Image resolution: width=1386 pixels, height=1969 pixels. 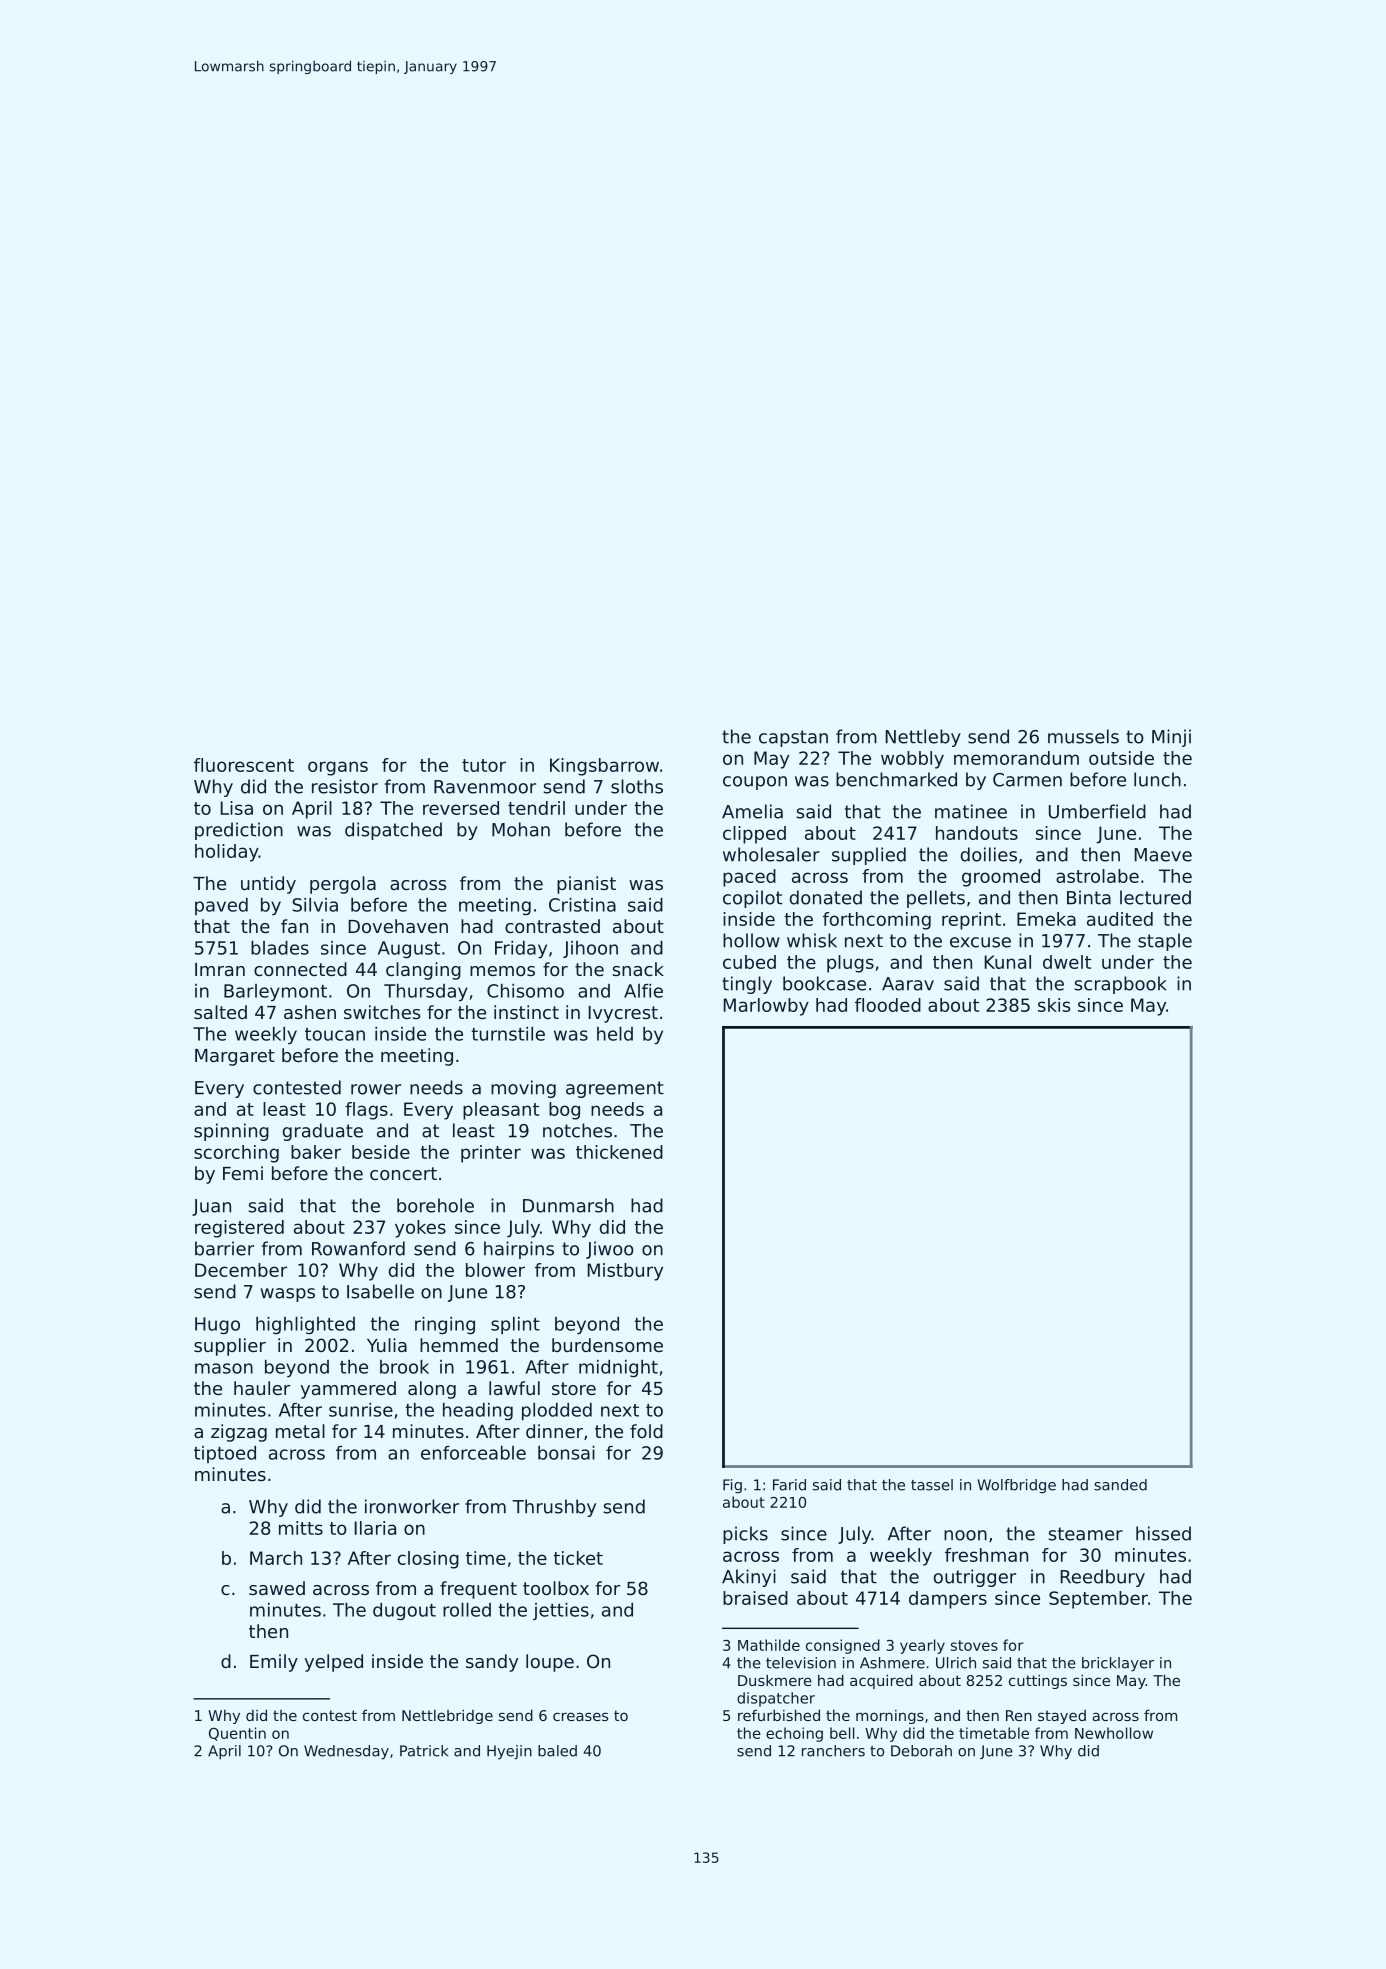 I want to click on Patrick, so click(x=424, y=1751).
